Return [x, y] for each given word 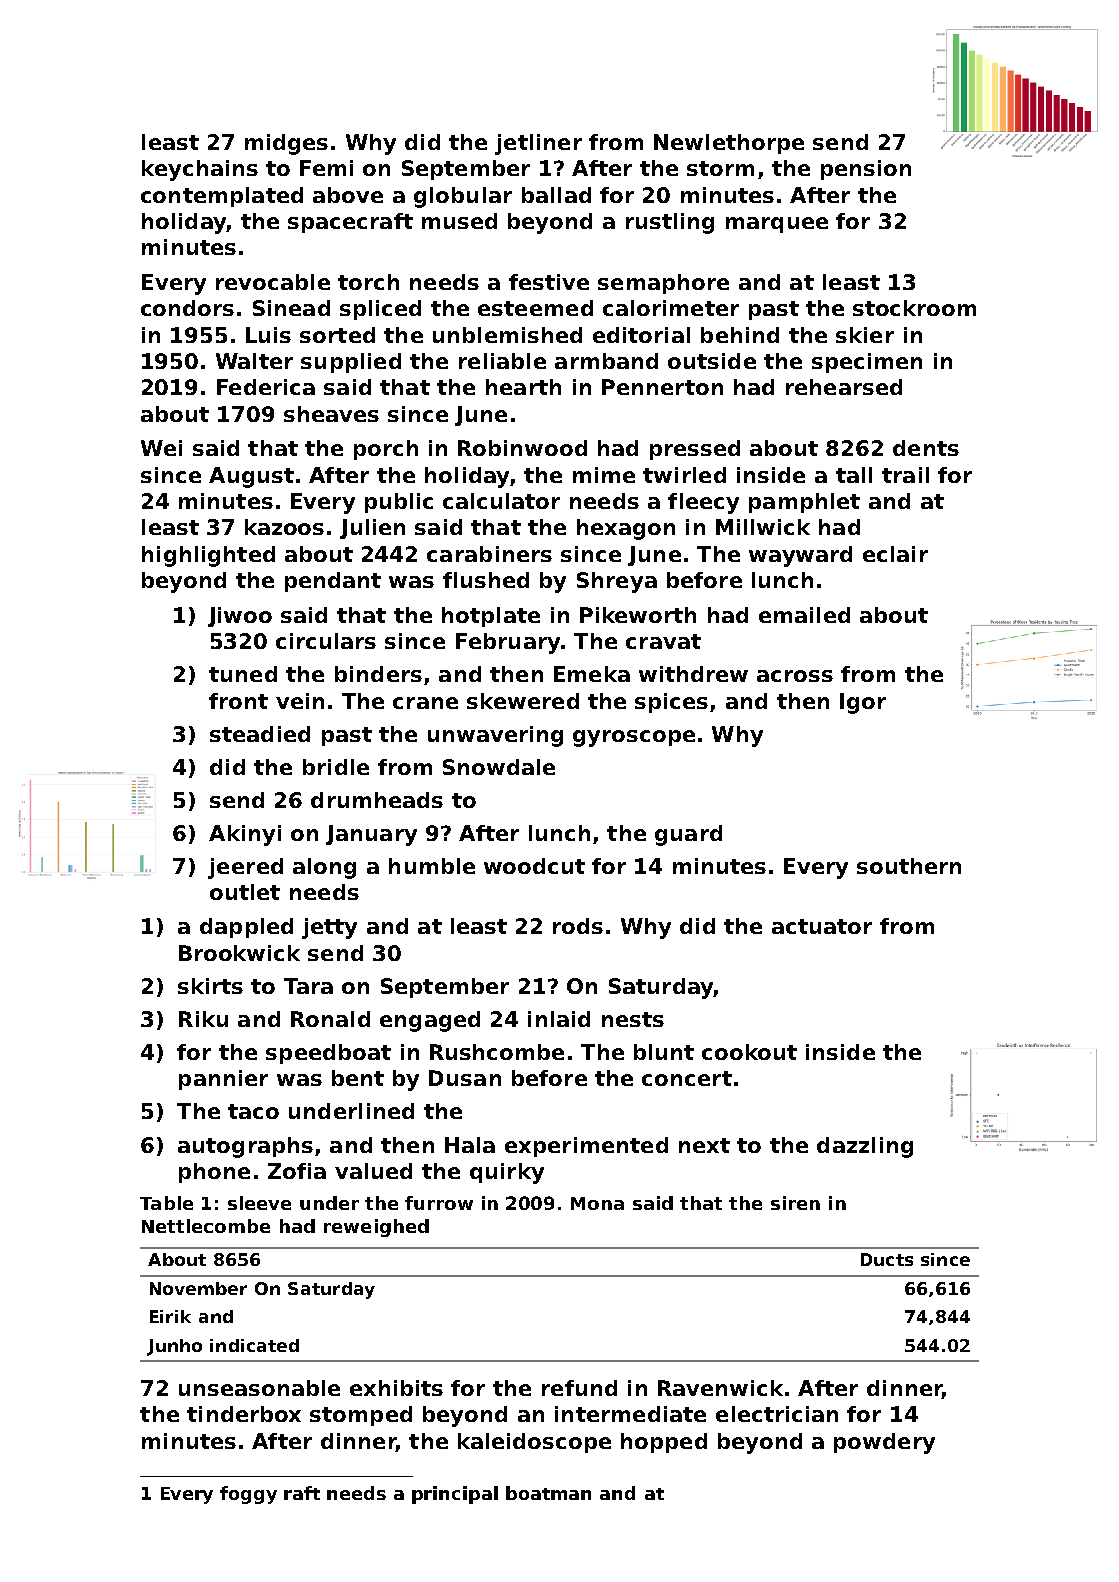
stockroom [914, 308]
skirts [210, 986]
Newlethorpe [729, 144]
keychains [200, 170]
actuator [822, 926]
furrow [439, 1203]
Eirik [170, 1316]
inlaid [559, 1019]
